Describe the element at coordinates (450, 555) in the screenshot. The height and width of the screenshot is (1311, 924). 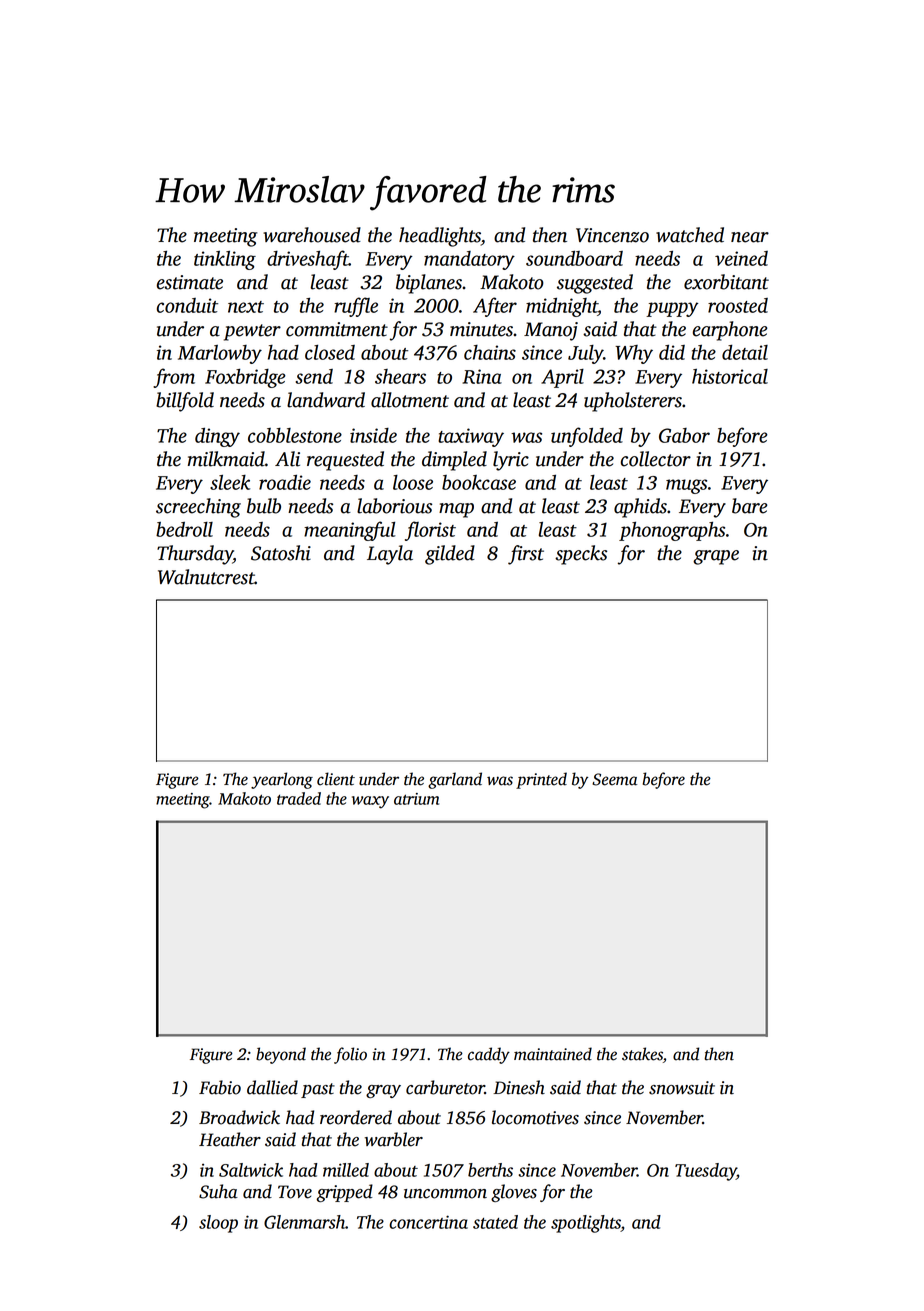
I see `gilded` at that location.
